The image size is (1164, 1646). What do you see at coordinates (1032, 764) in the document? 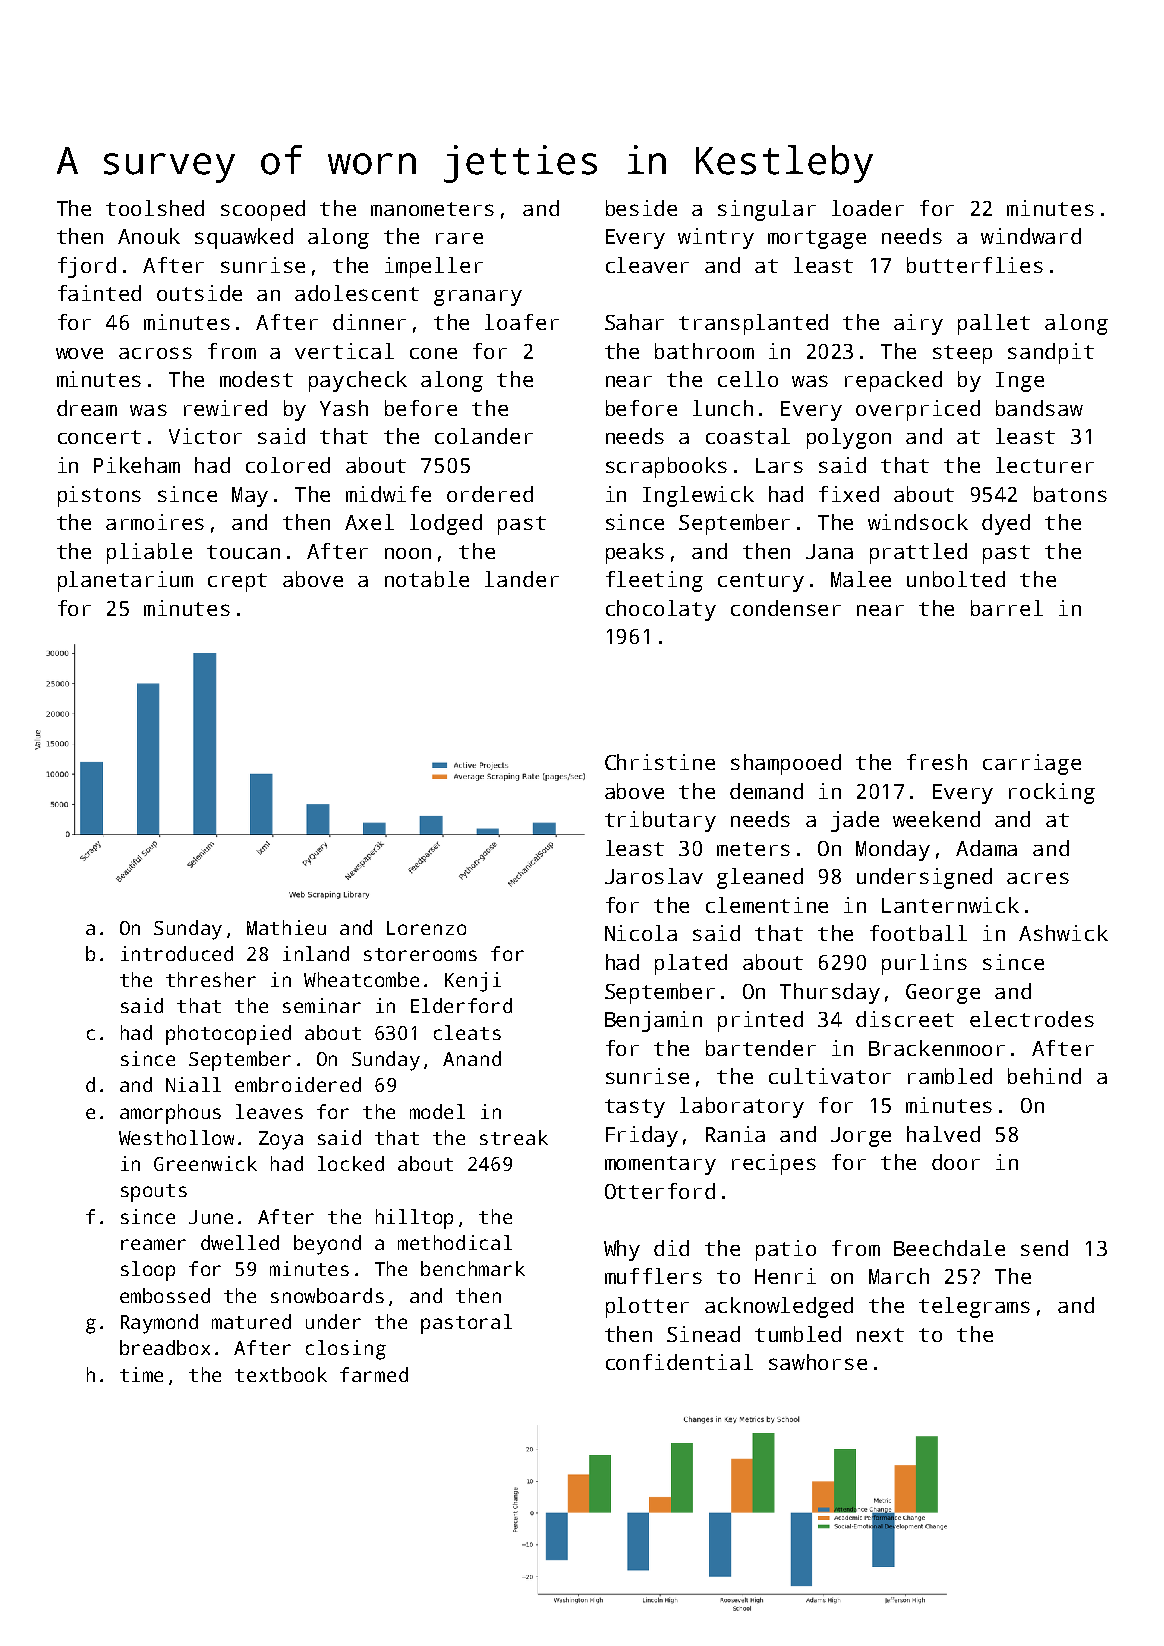
I see `carriage` at bounding box center [1032, 764].
